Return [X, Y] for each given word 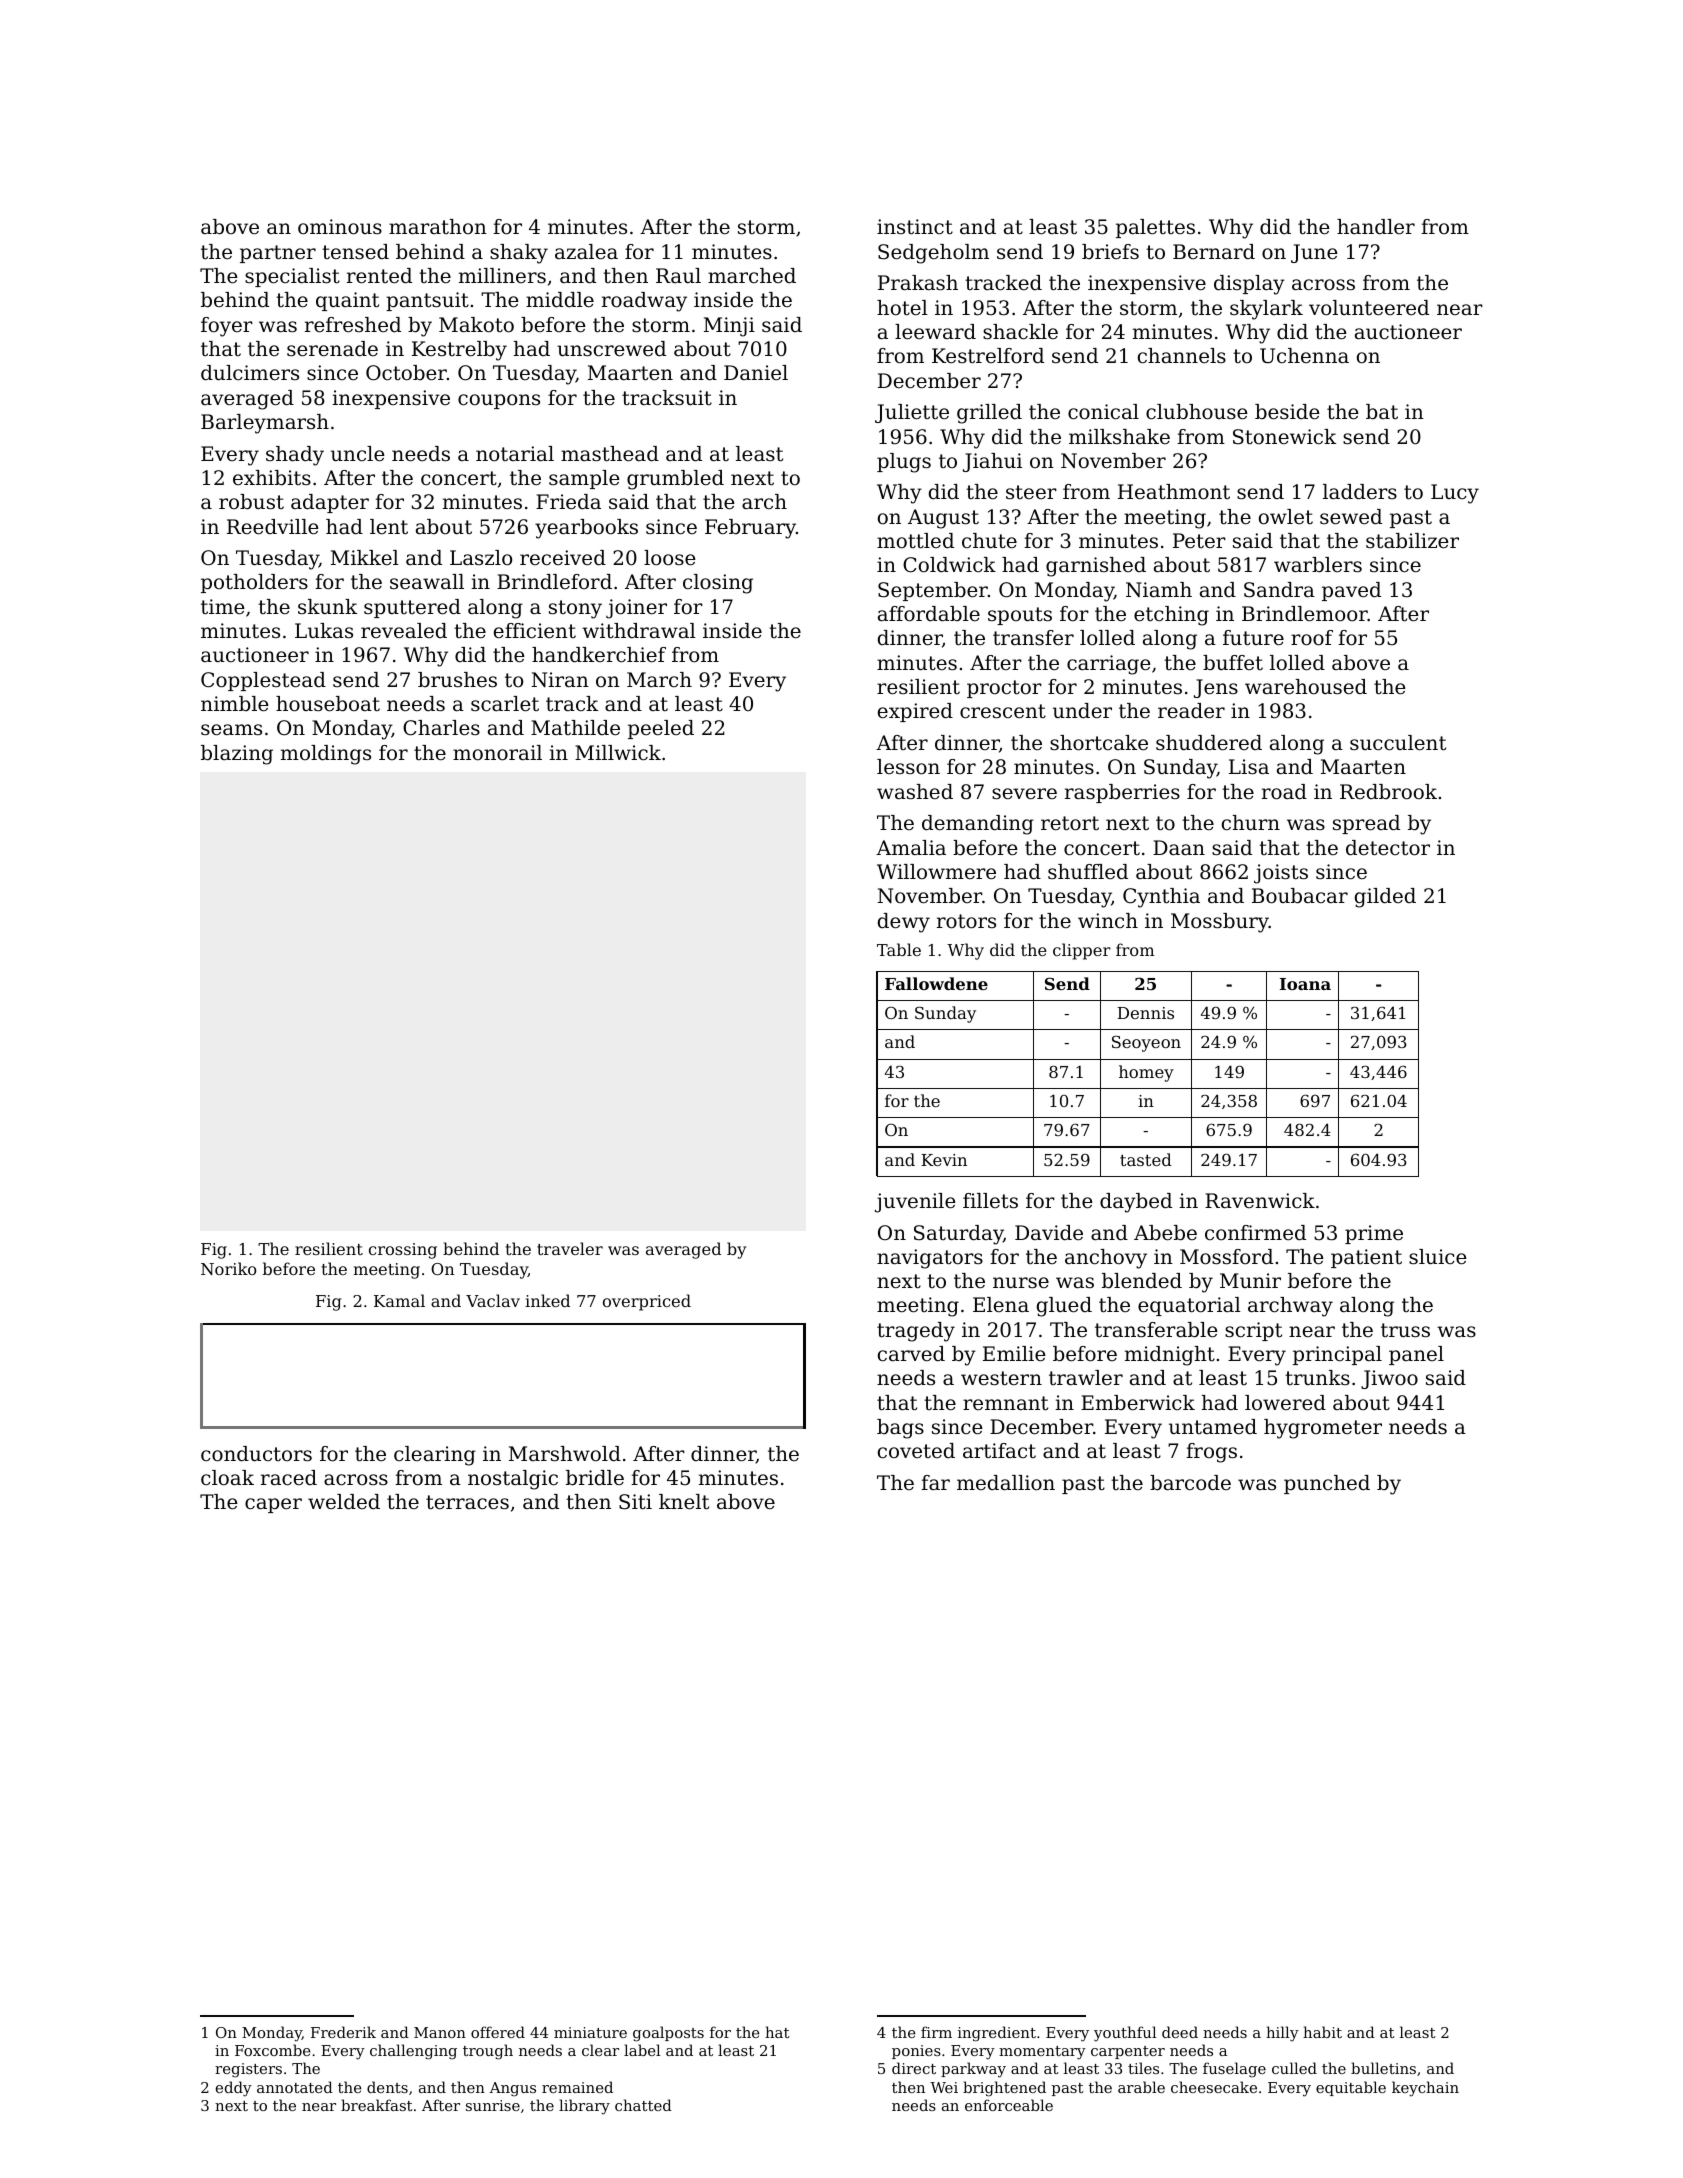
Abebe [1165, 1233]
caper [273, 1505]
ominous [340, 227]
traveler [570, 1248]
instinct [915, 227]
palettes [1155, 228]
